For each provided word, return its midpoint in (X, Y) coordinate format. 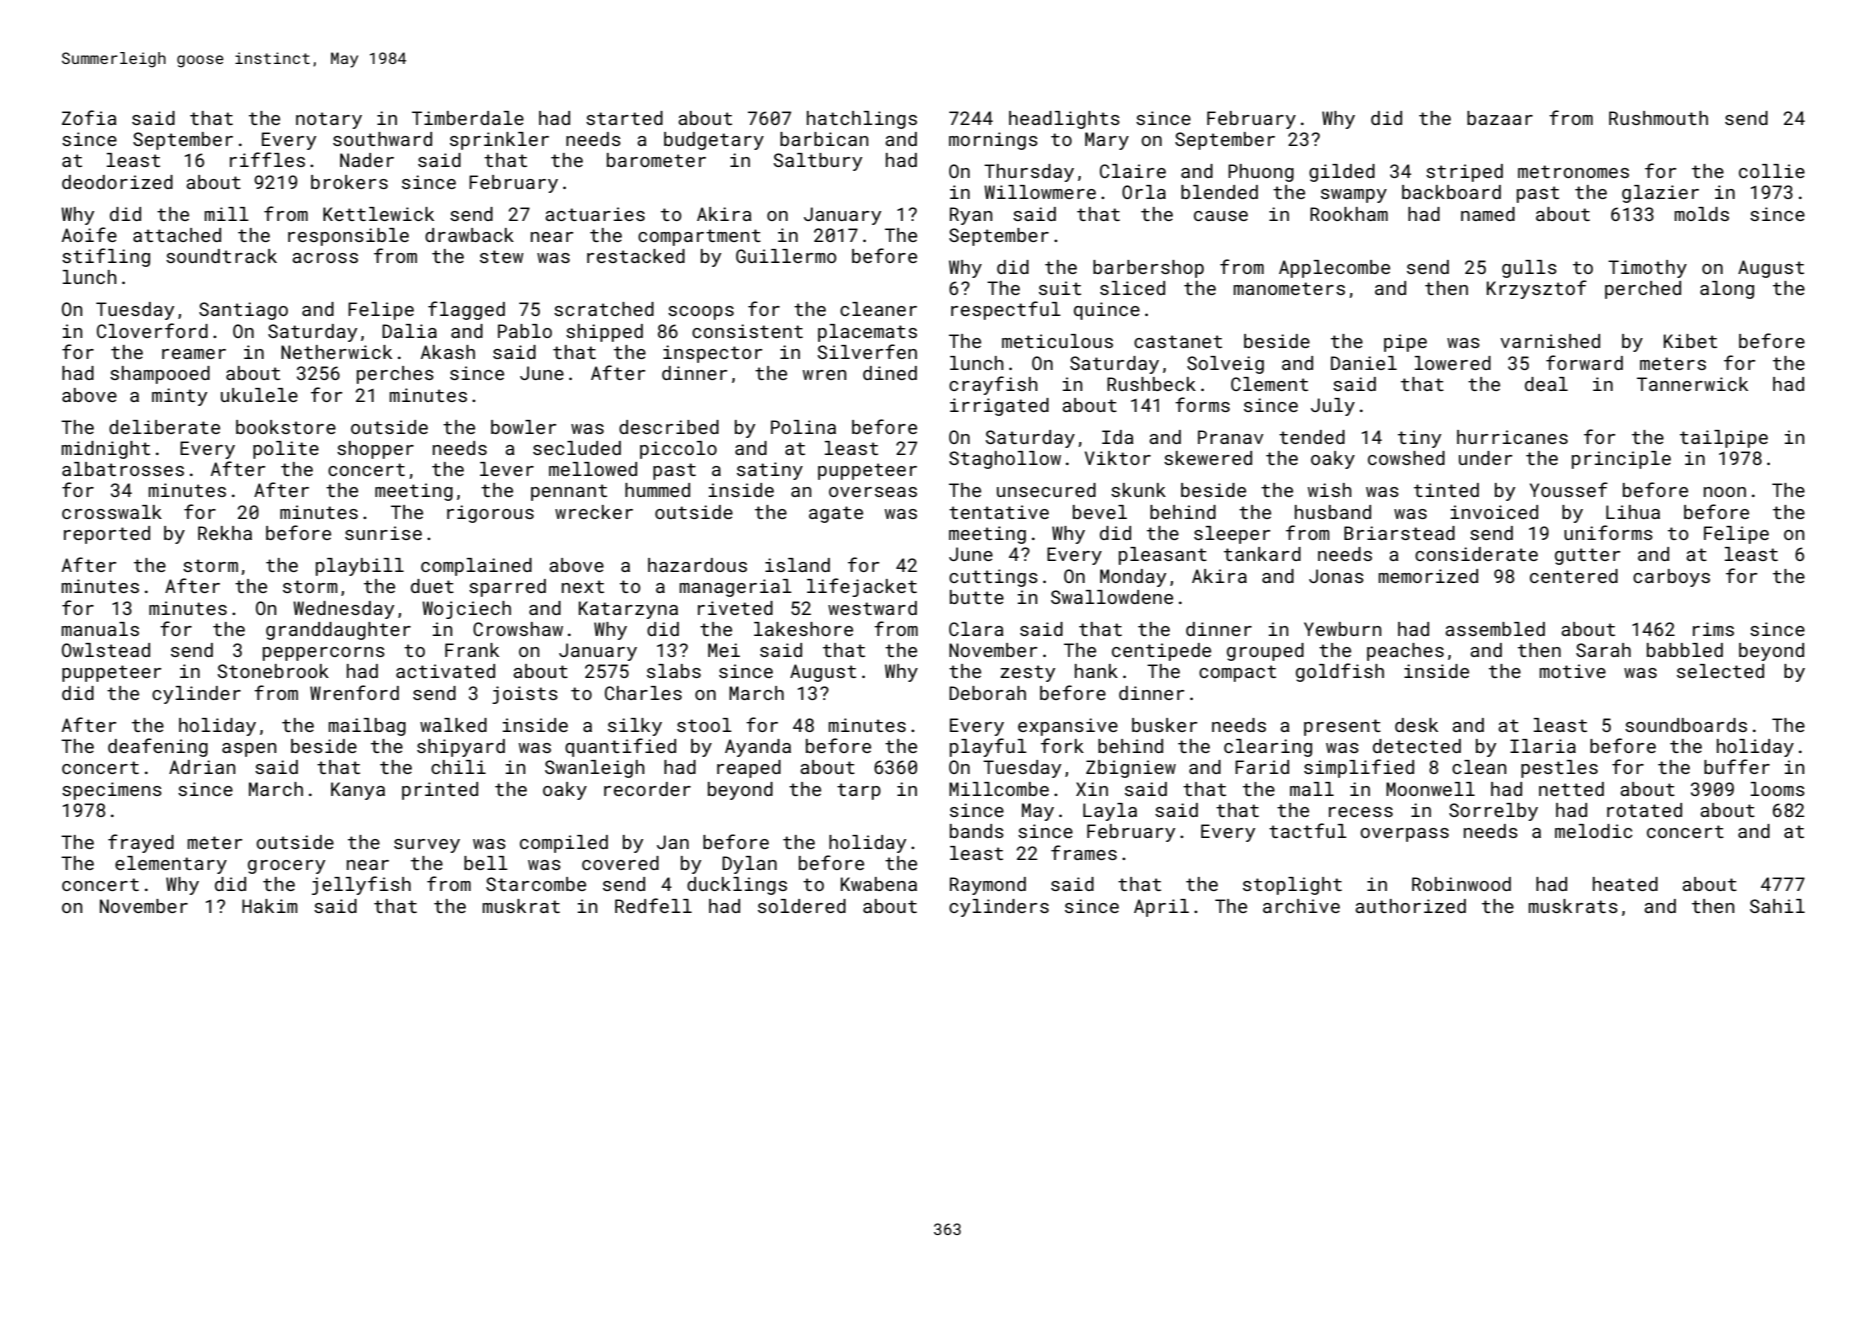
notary (329, 120)
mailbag (367, 727)
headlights (1064, 120)
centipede (1161, 652)
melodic (1593, 831)
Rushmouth (1658, 118)
